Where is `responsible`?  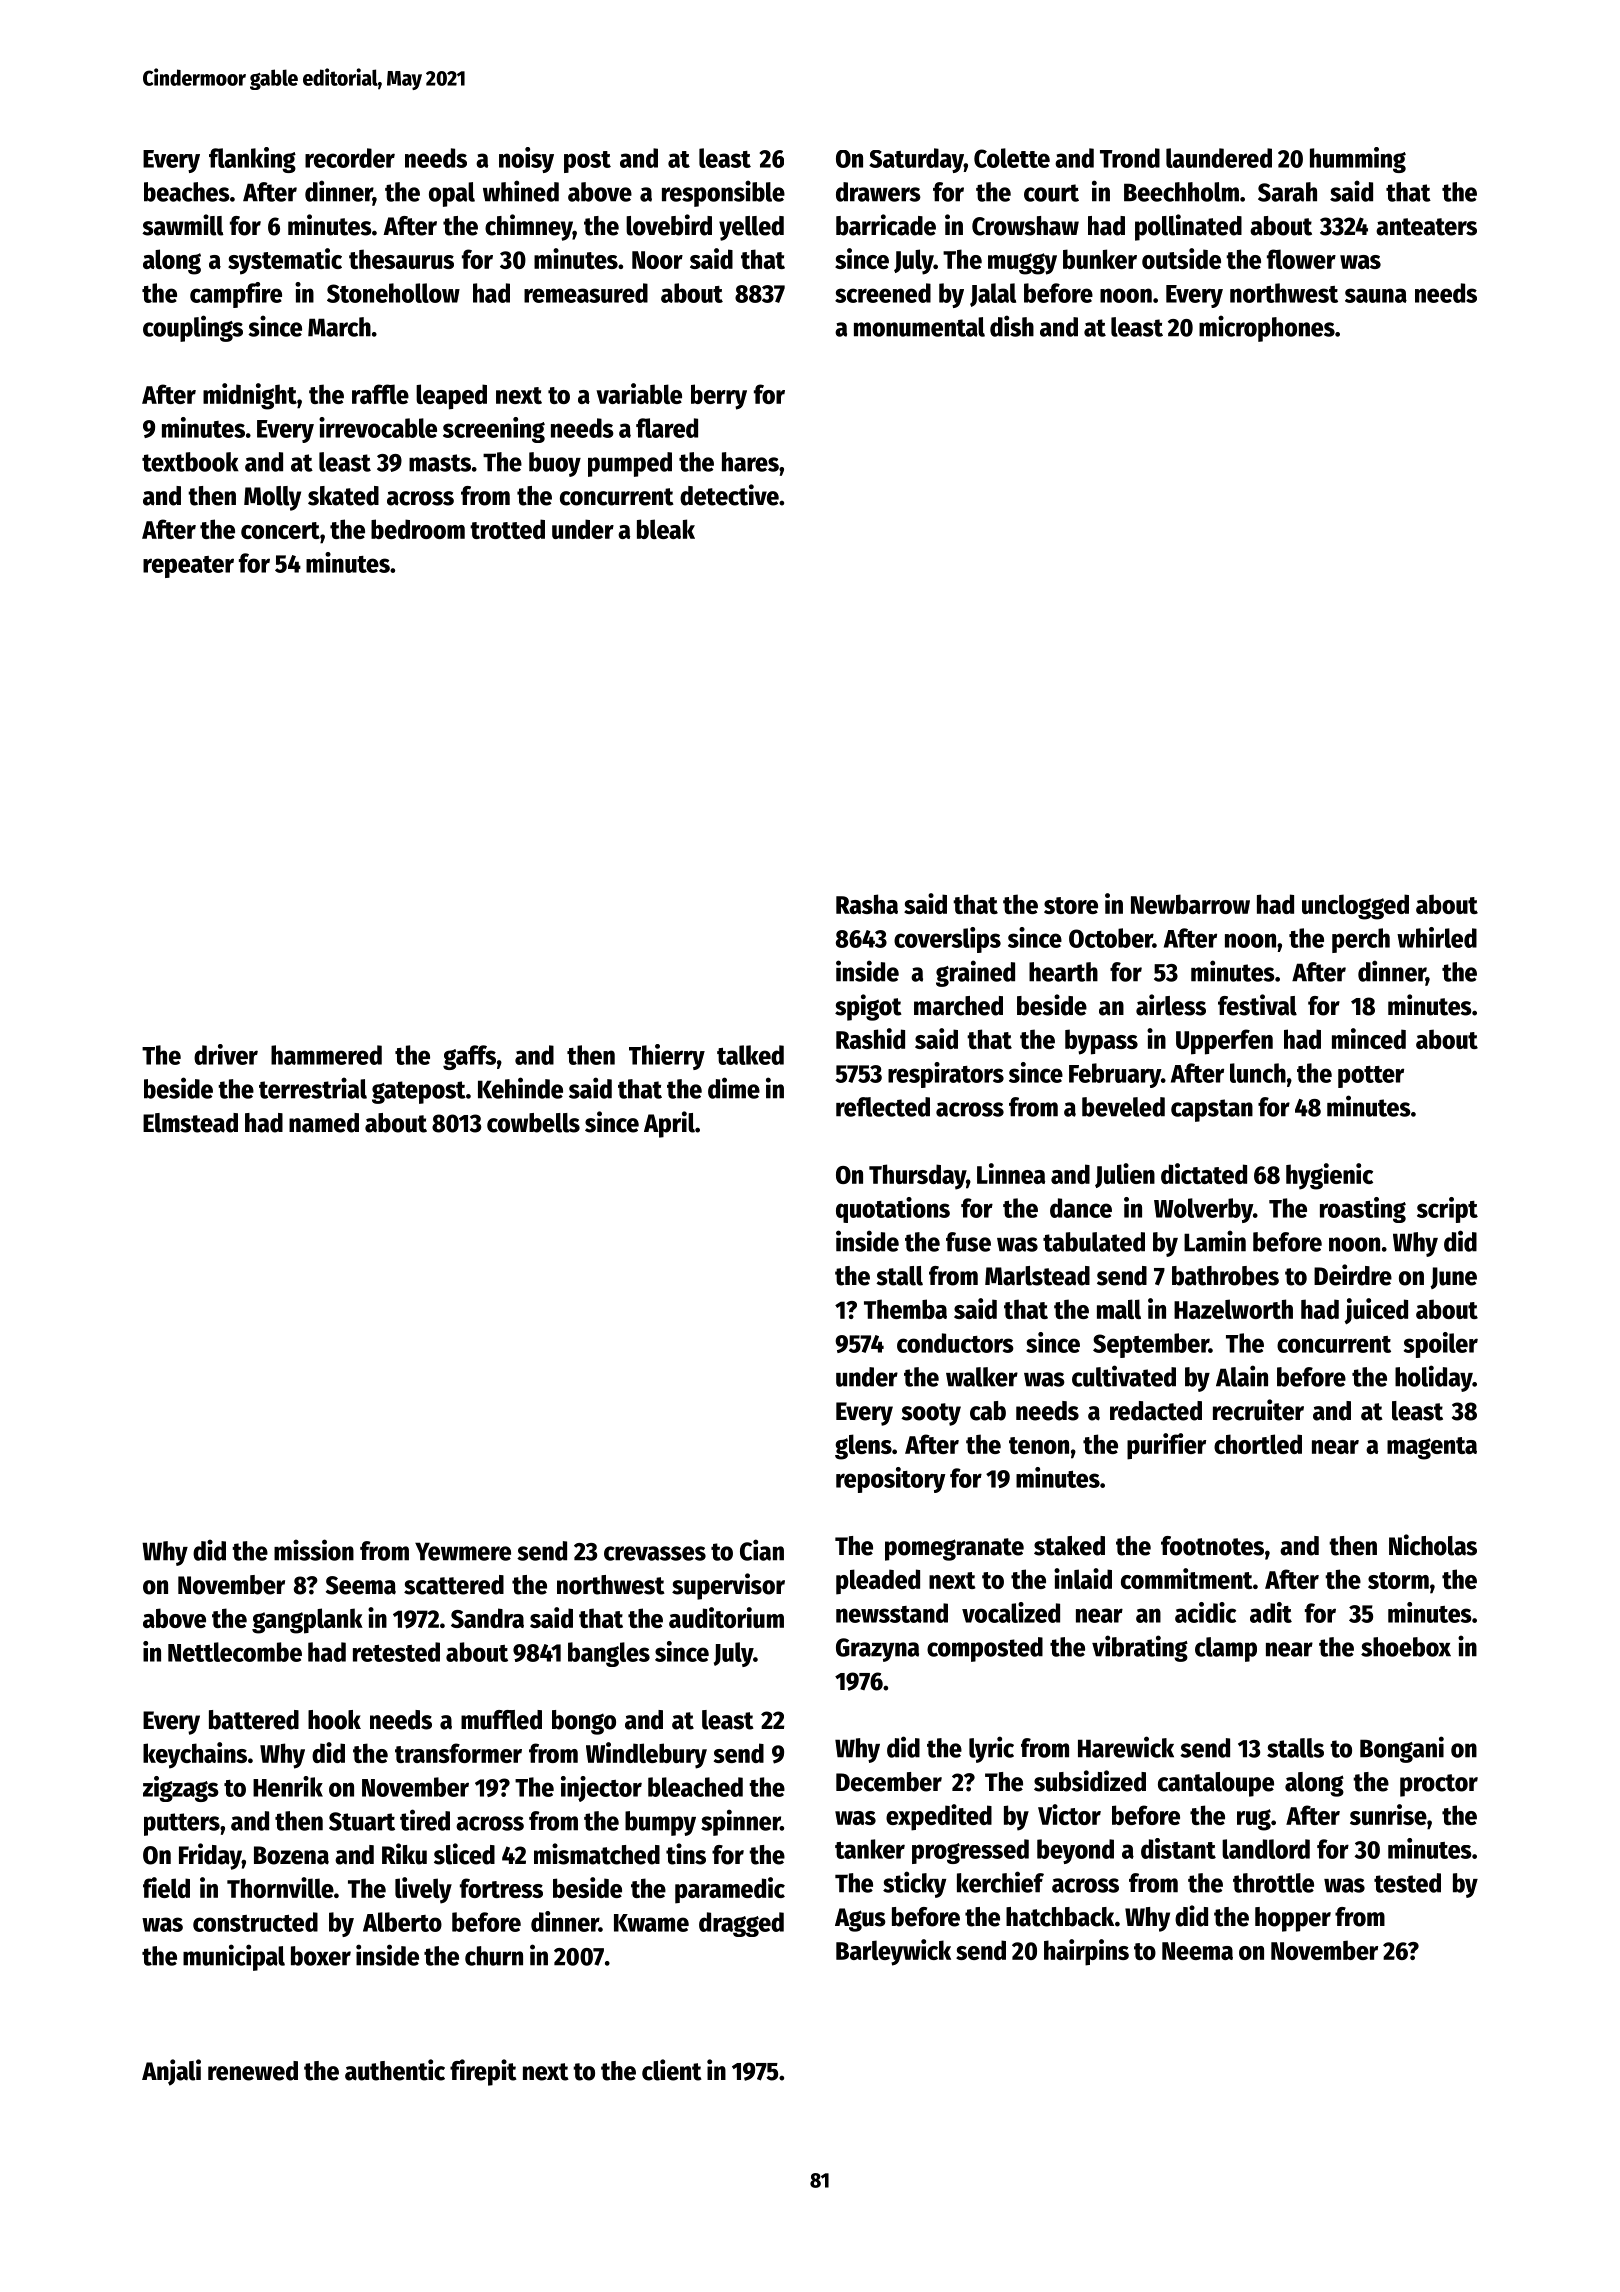 responsible is located at coordinates (723, 193).
